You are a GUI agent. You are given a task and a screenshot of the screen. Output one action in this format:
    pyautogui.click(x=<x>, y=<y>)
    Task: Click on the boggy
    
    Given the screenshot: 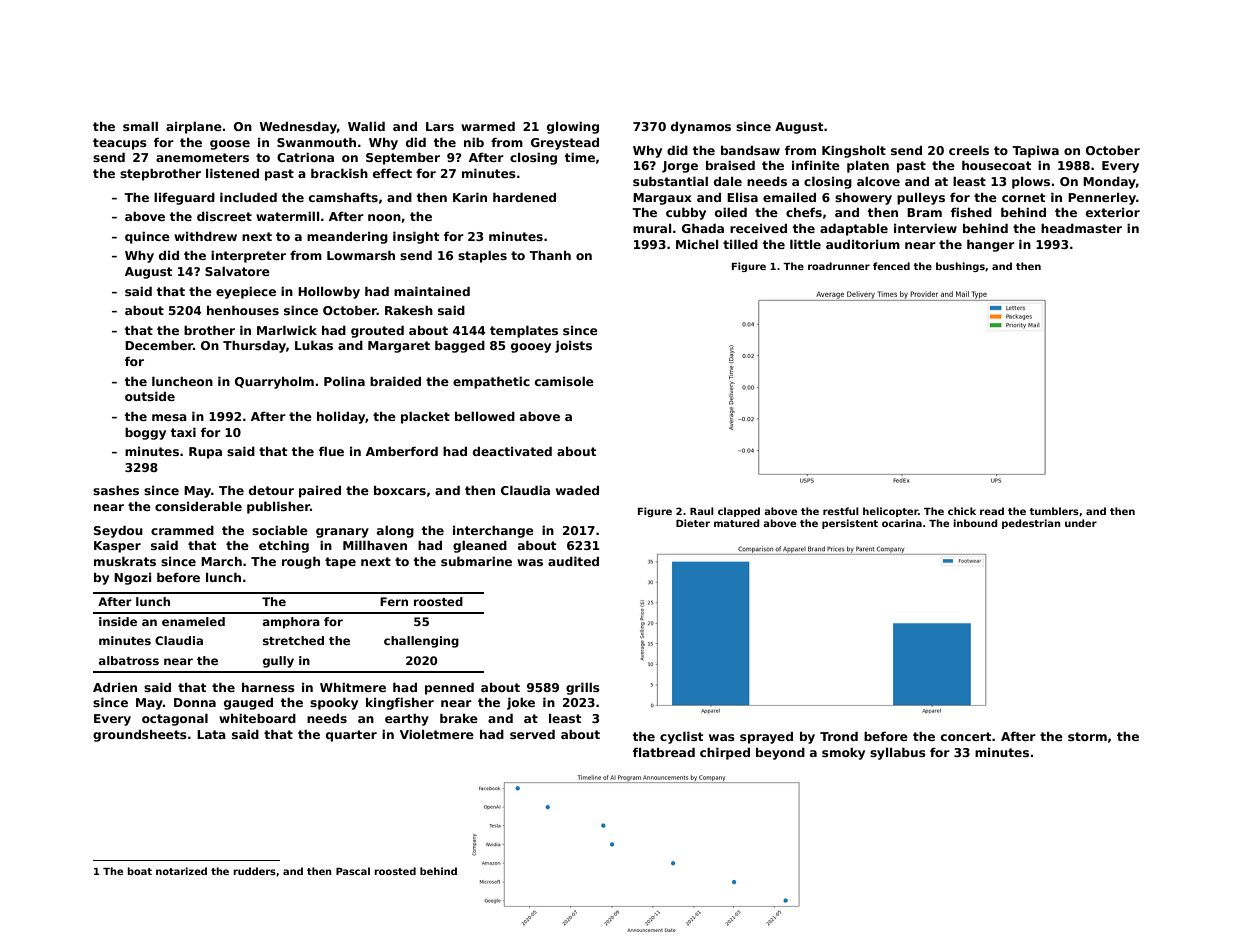 What is the action you would take?
    pyautogui.click(x=145, y=433)
